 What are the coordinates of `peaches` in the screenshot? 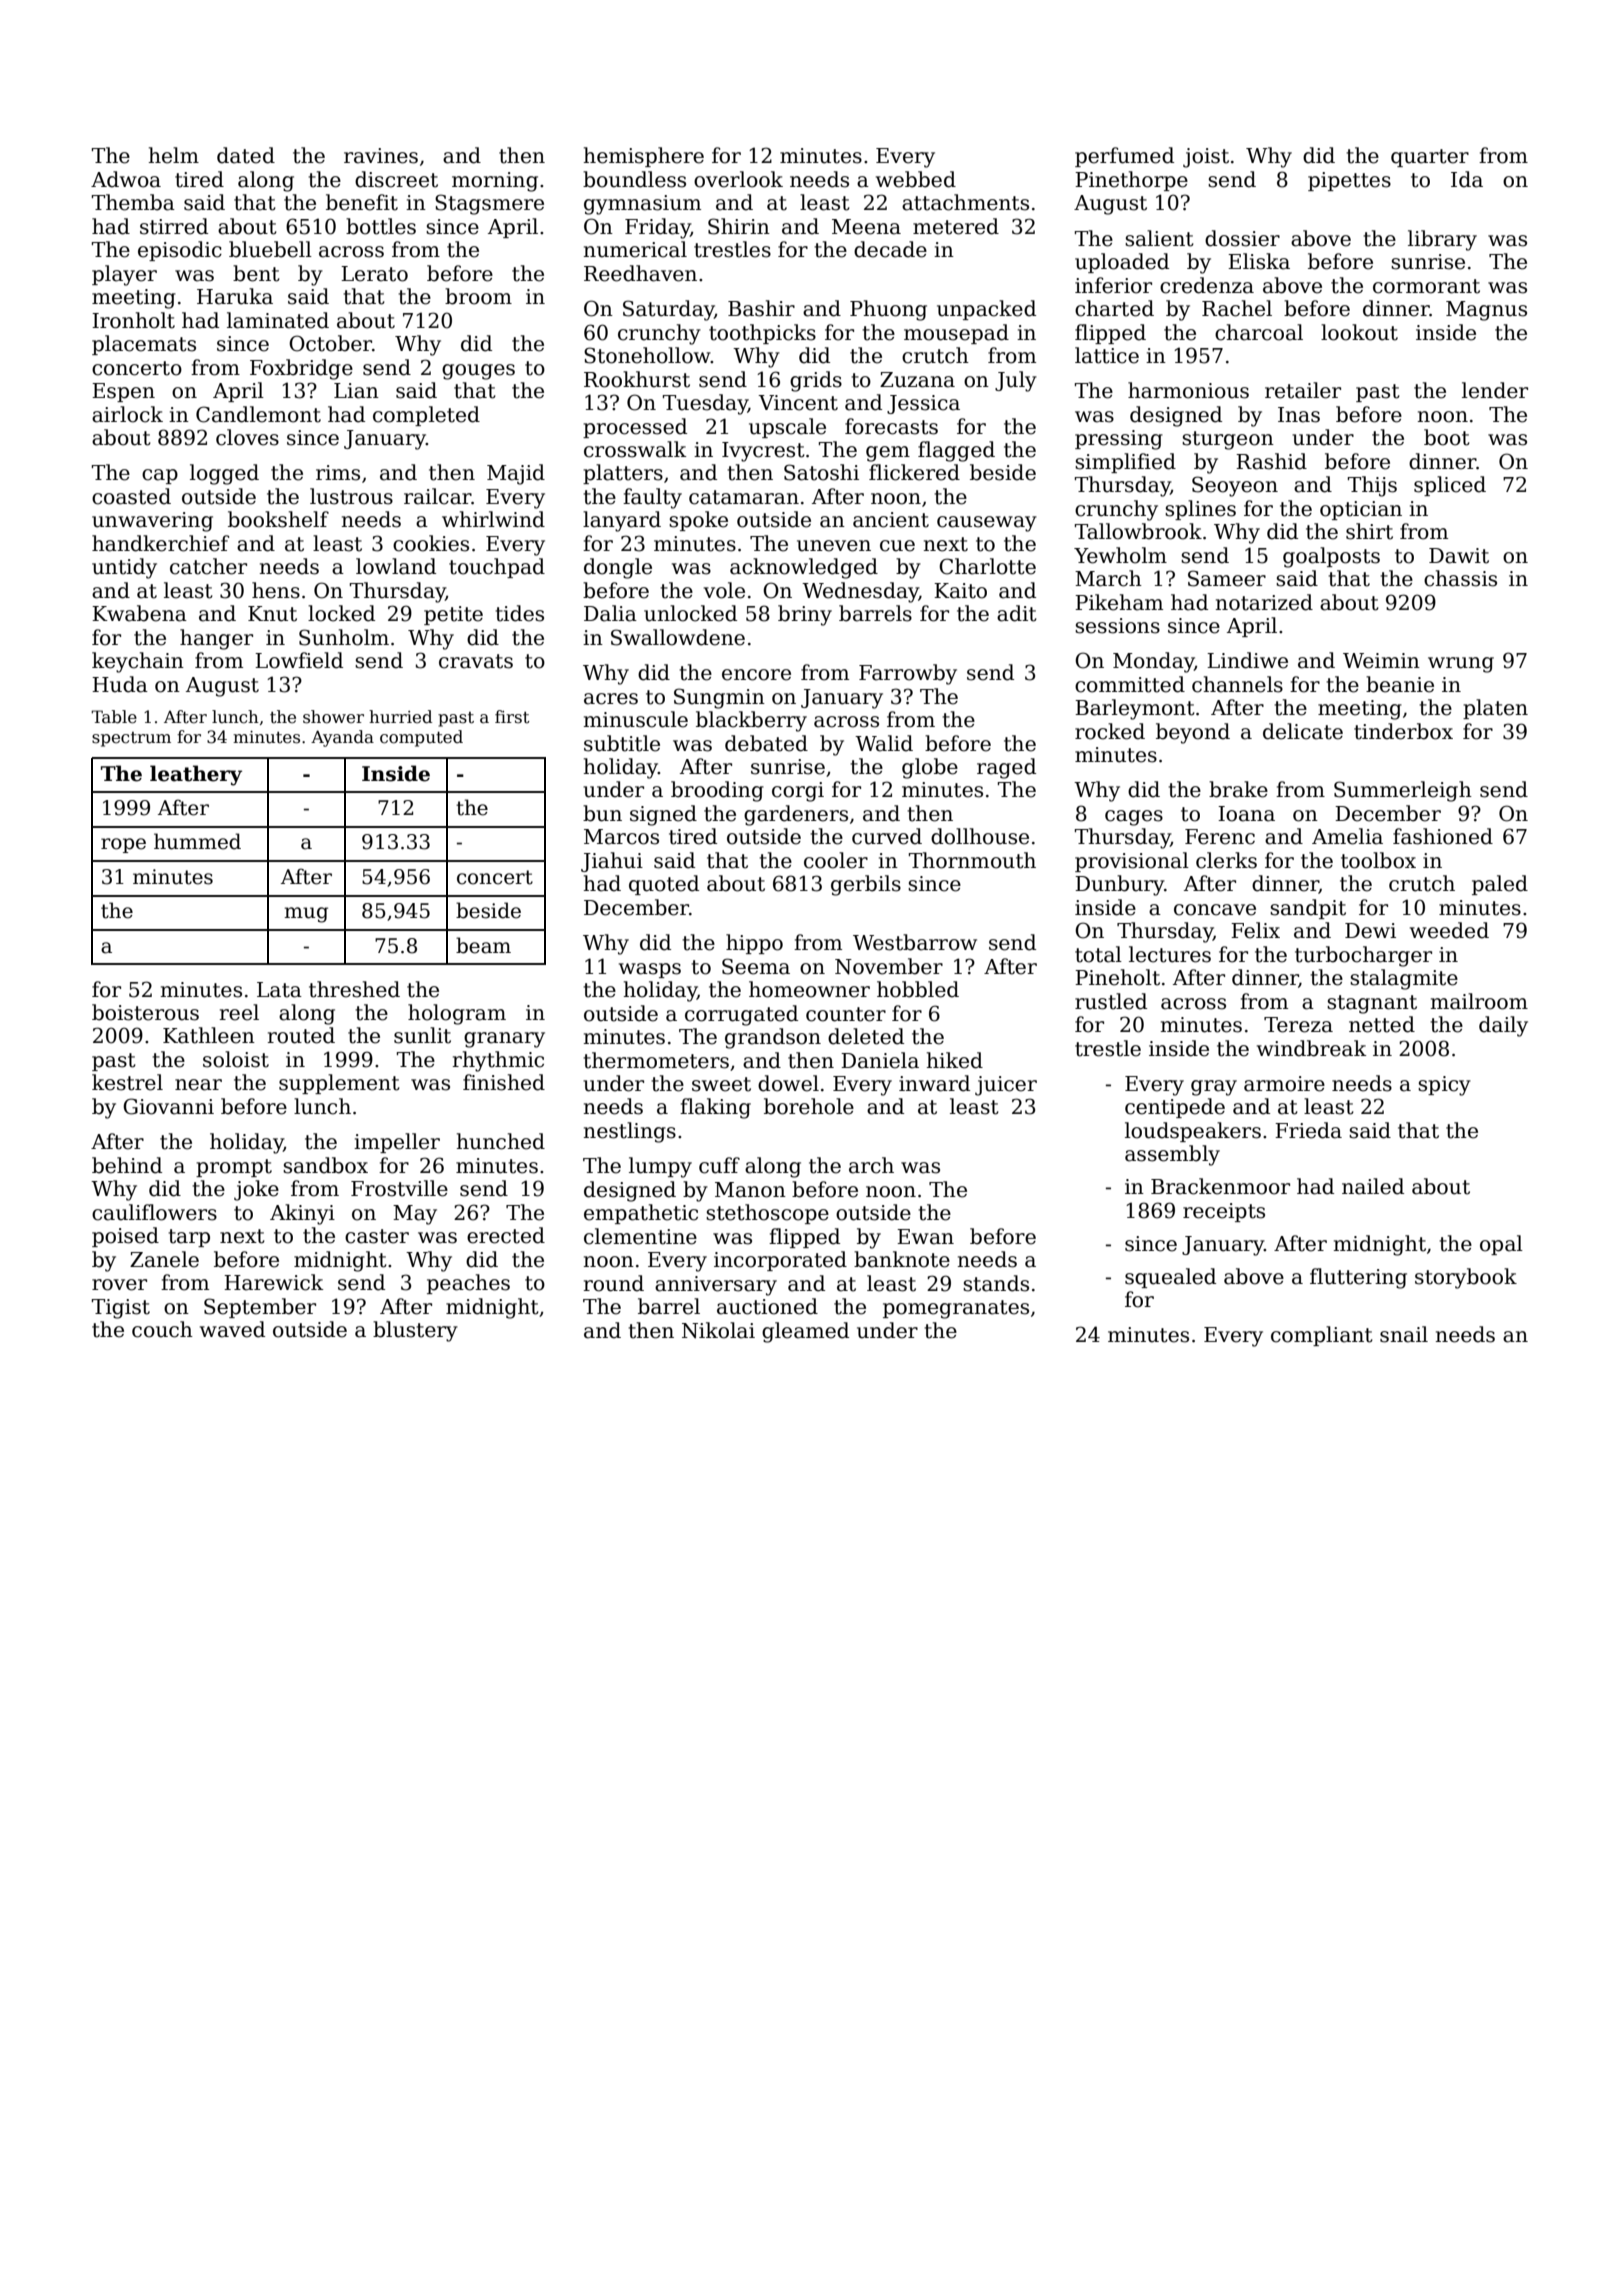 It's located at (468, 1284).
